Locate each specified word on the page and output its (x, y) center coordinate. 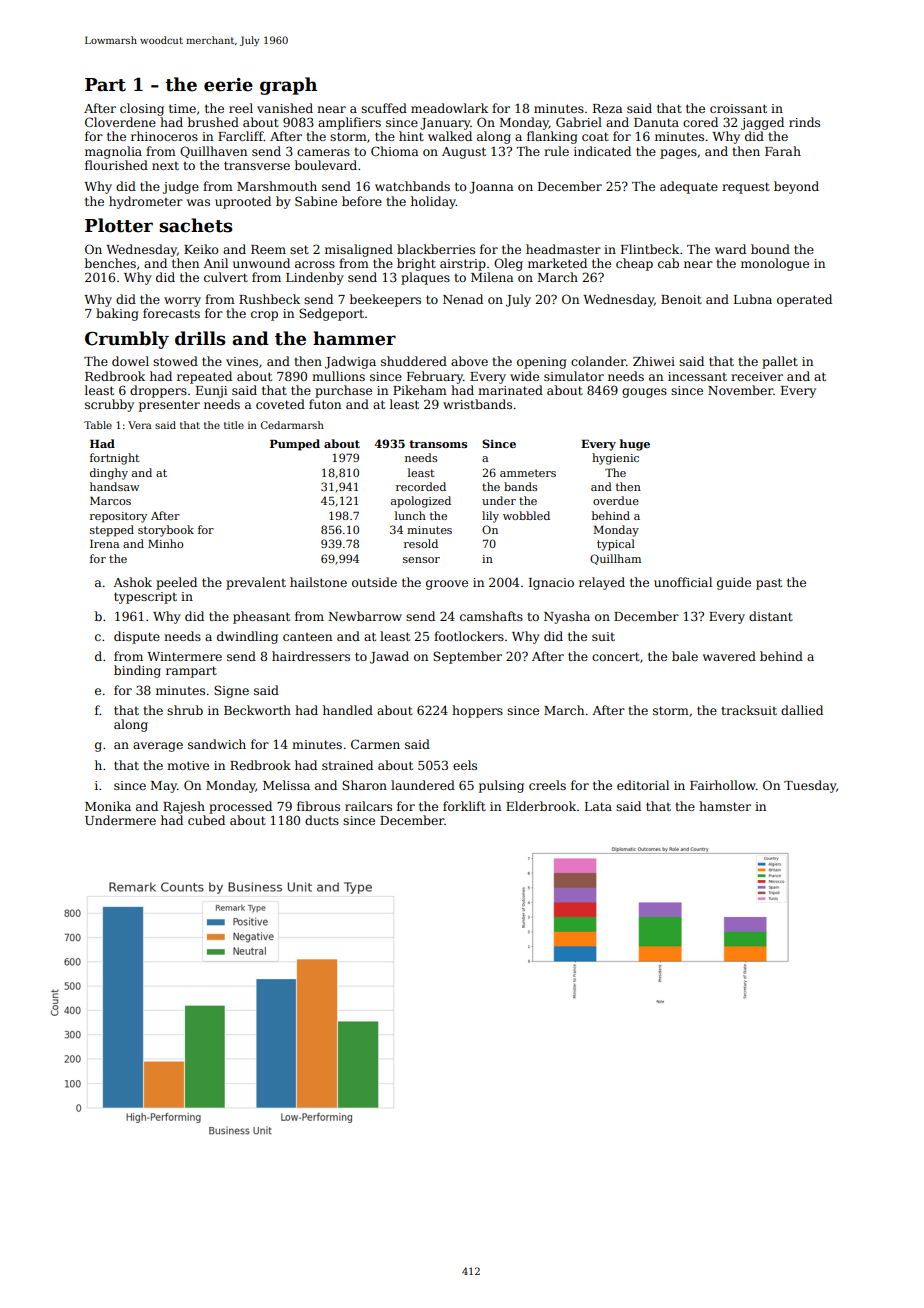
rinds (804, 122)
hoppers (477, 711)
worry (182, 302)
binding (137, 671)
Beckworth (257, 710)
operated (804, 300)
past (769, 584)
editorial (643, 785)
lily (490, 517)
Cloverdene (120, 122)
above (469, 361)
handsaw (115, 486)
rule (556, 151)
